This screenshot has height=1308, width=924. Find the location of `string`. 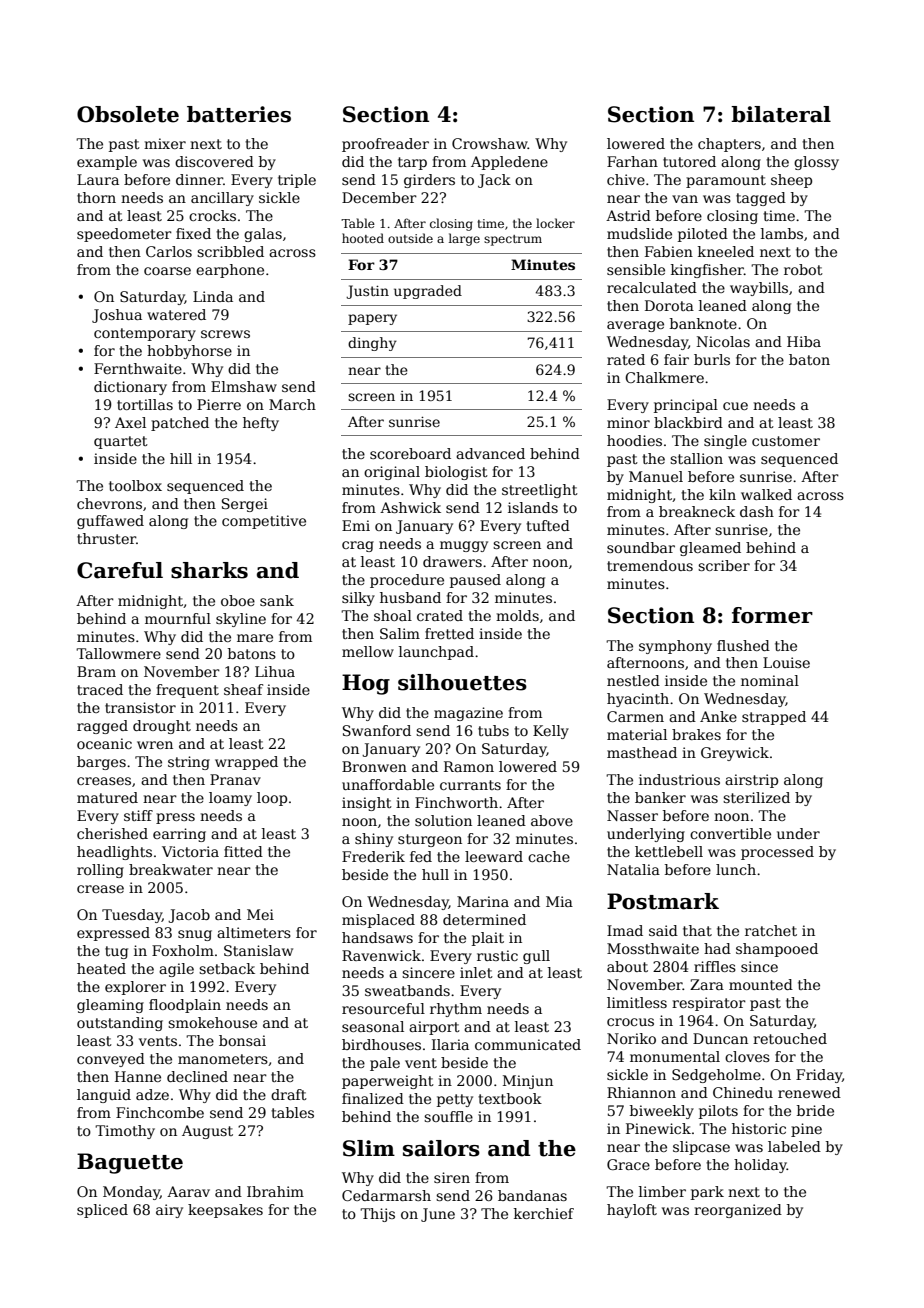

string is located at coordinates (189, 763).
